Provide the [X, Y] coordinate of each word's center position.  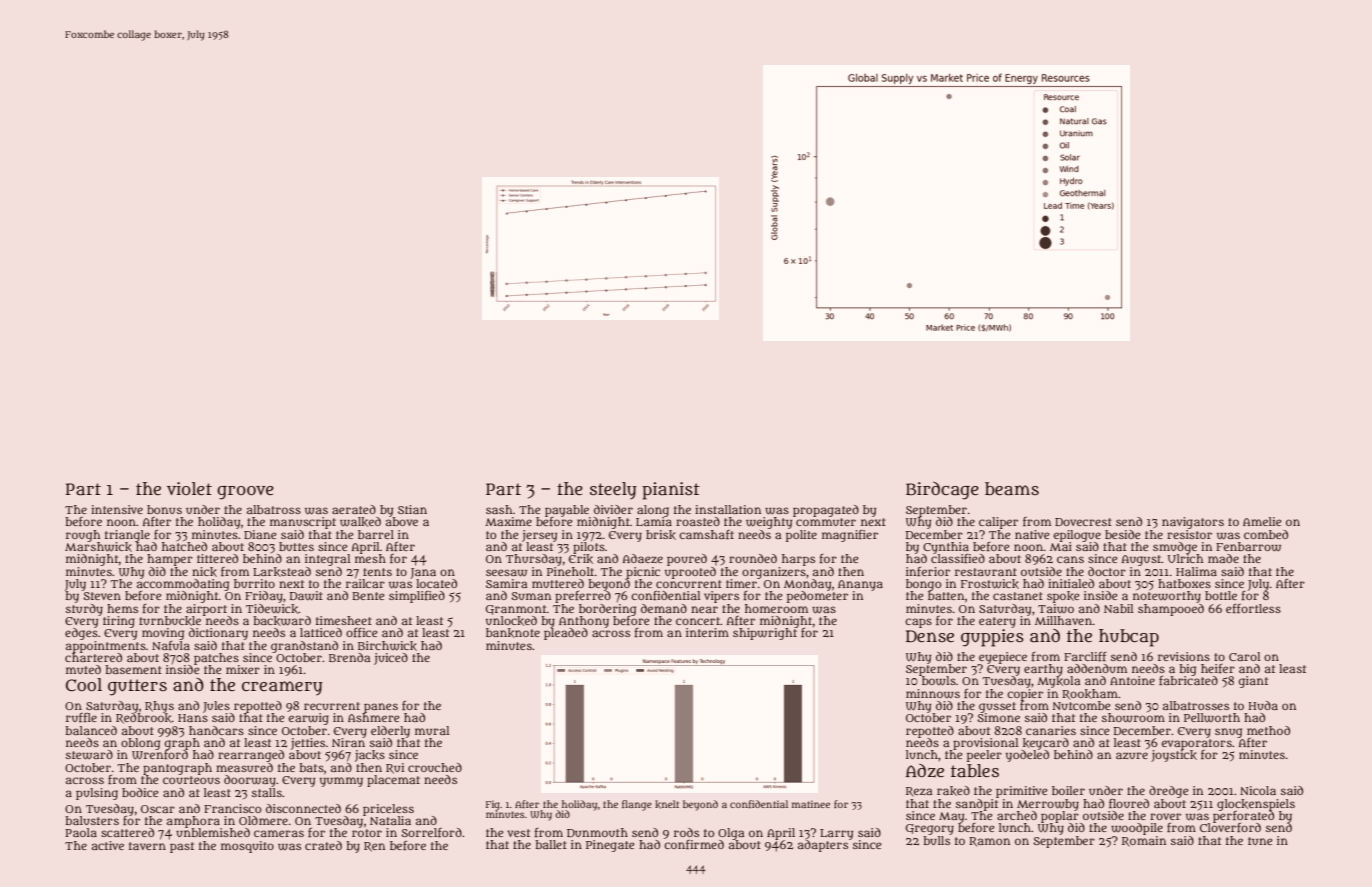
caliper [998, 523]
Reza [919, 792]
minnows [933, 694]
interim [707, 632]
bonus [164, 509]
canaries [1051, 730]
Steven [102, 596]
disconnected [303, 808]
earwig [309, 719]
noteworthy [1167, 597]
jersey [539, 536]
